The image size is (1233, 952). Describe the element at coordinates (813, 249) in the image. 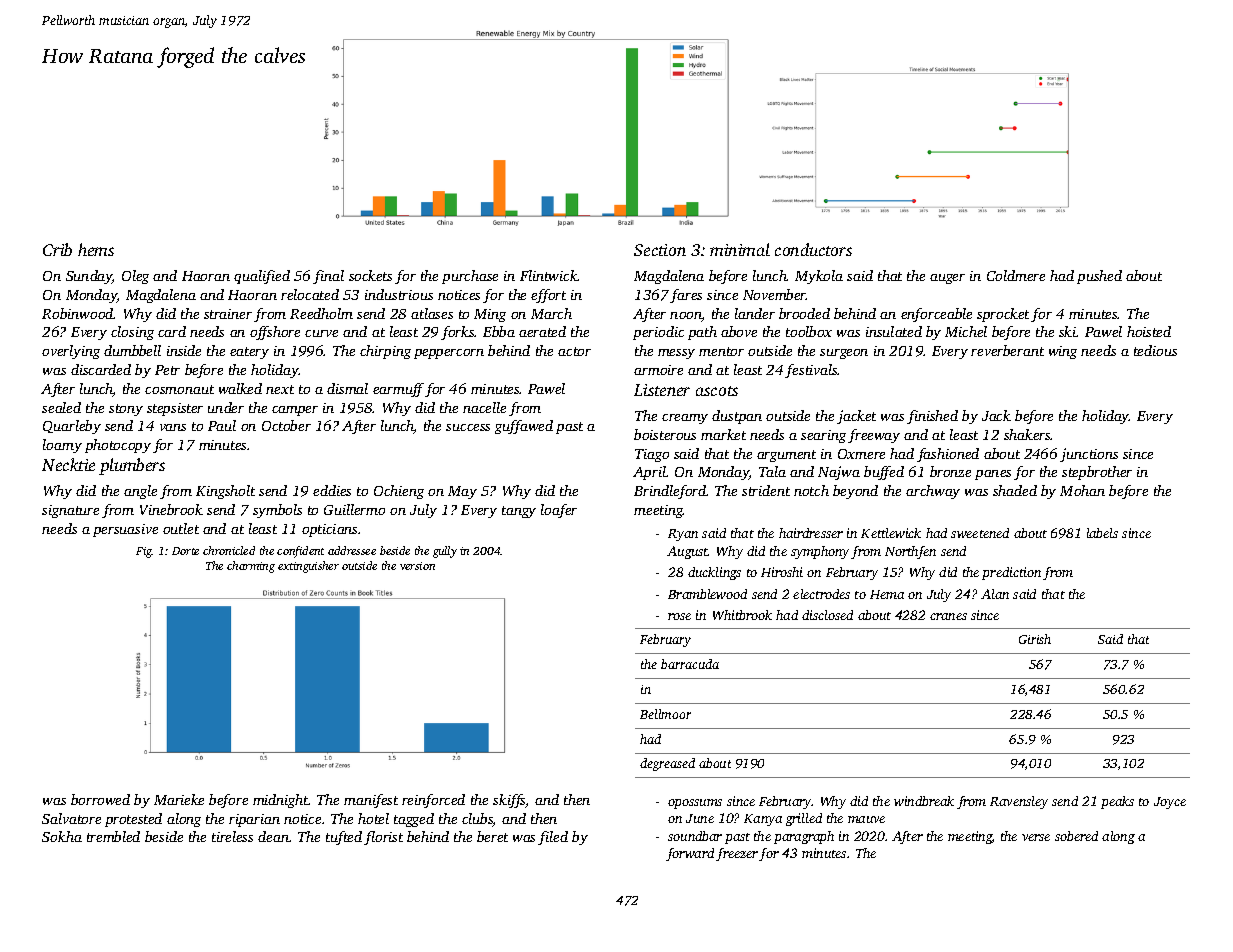

I see `conductors` at that location.
